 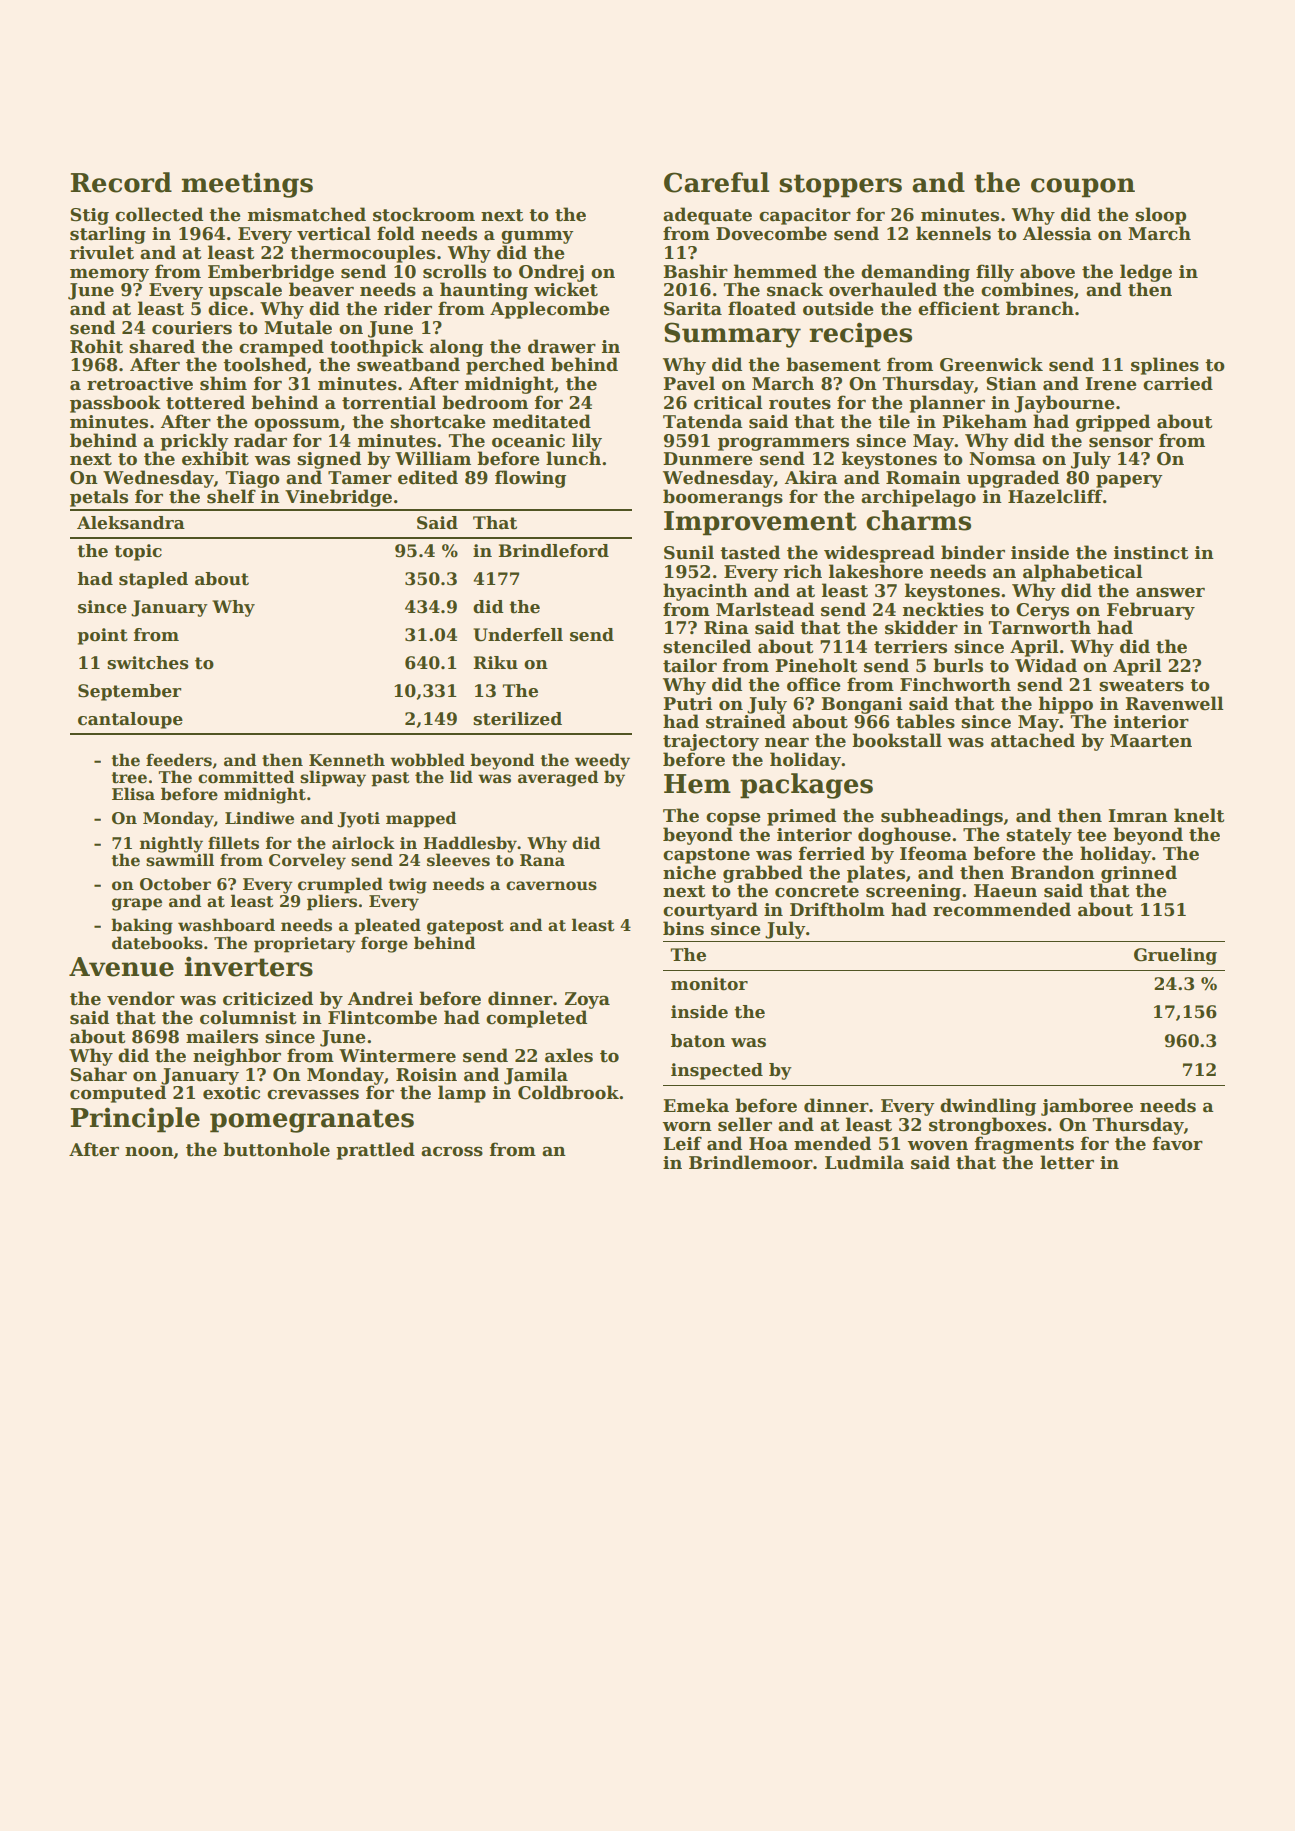 What do you see at coordinates (247, 185) in the document?
I see `meetings` at bounding box center [247, 185].
